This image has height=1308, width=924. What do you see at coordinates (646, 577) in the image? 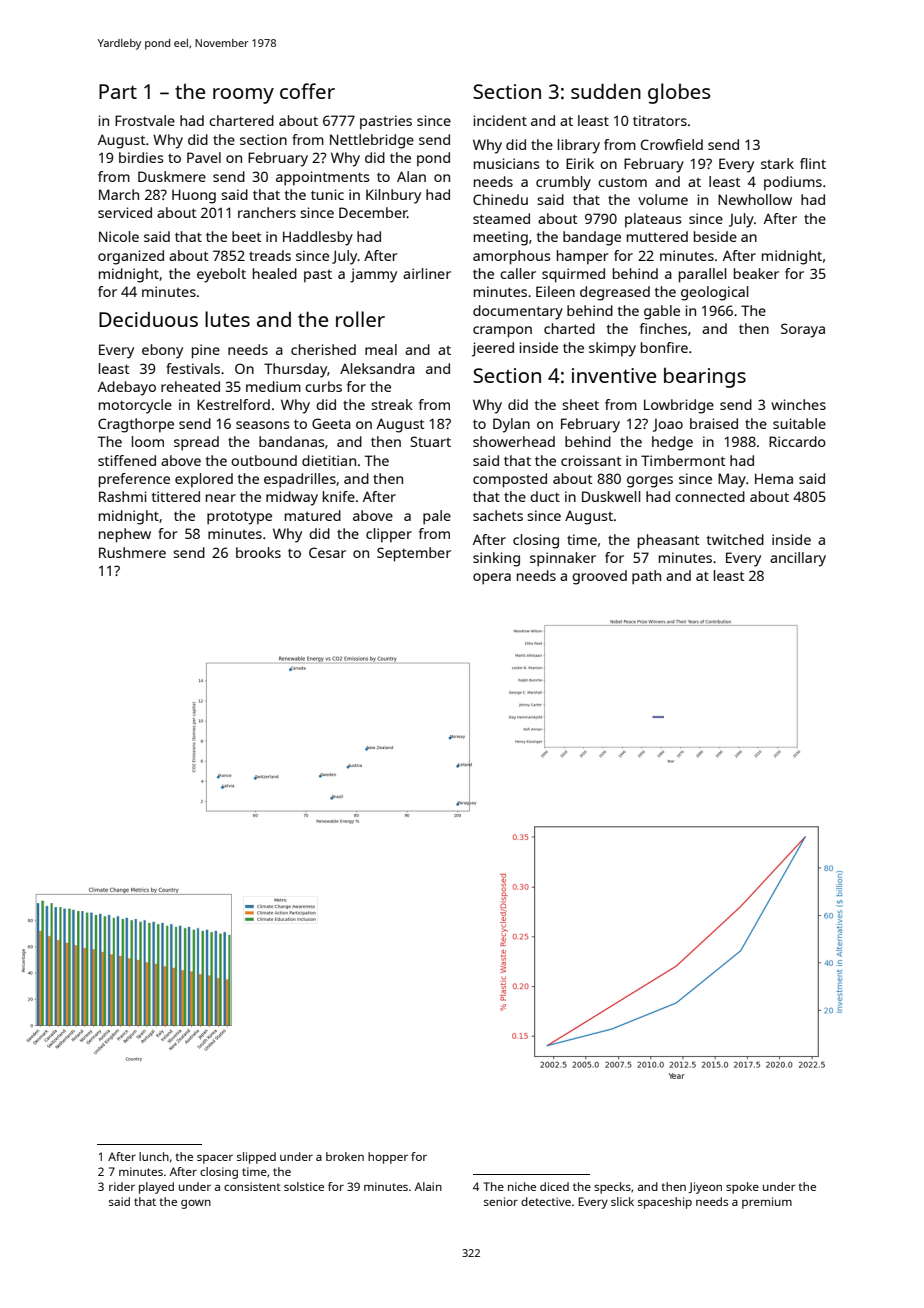
I see `path` at bounding box center [646, 577].
